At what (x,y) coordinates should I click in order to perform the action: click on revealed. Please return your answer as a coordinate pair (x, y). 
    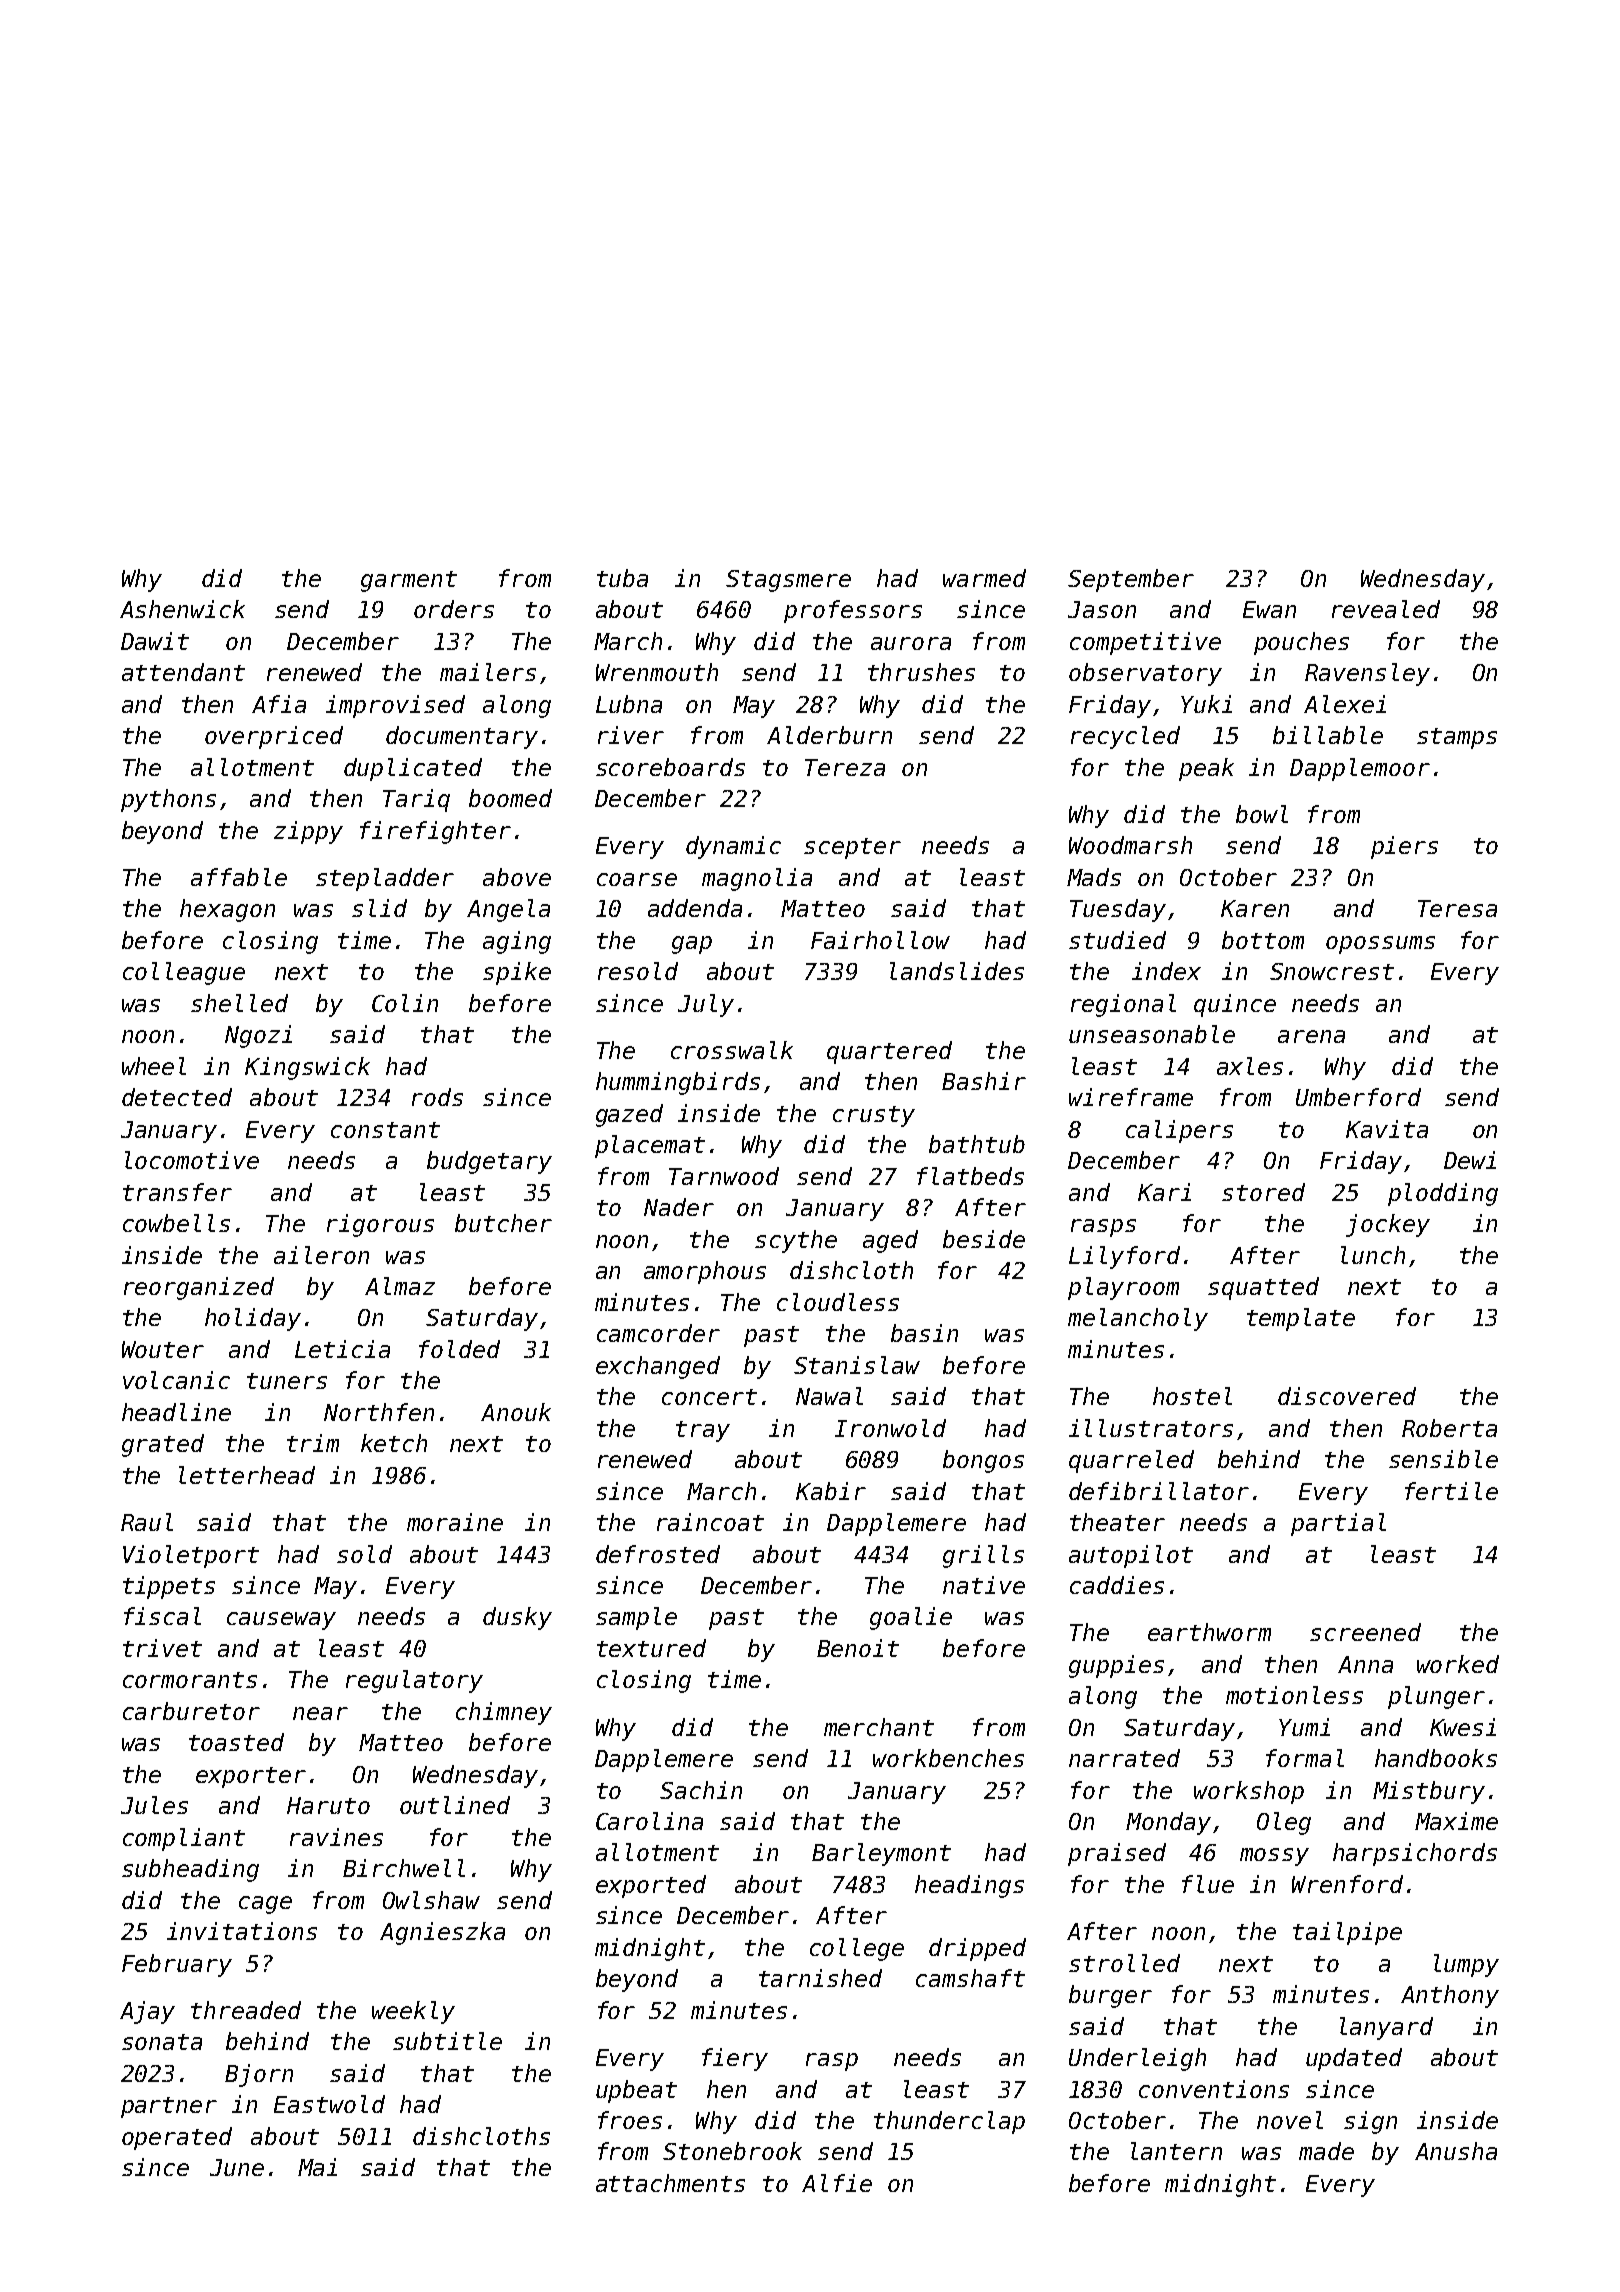
    Looking at the image, I should click on (1386, 609).
